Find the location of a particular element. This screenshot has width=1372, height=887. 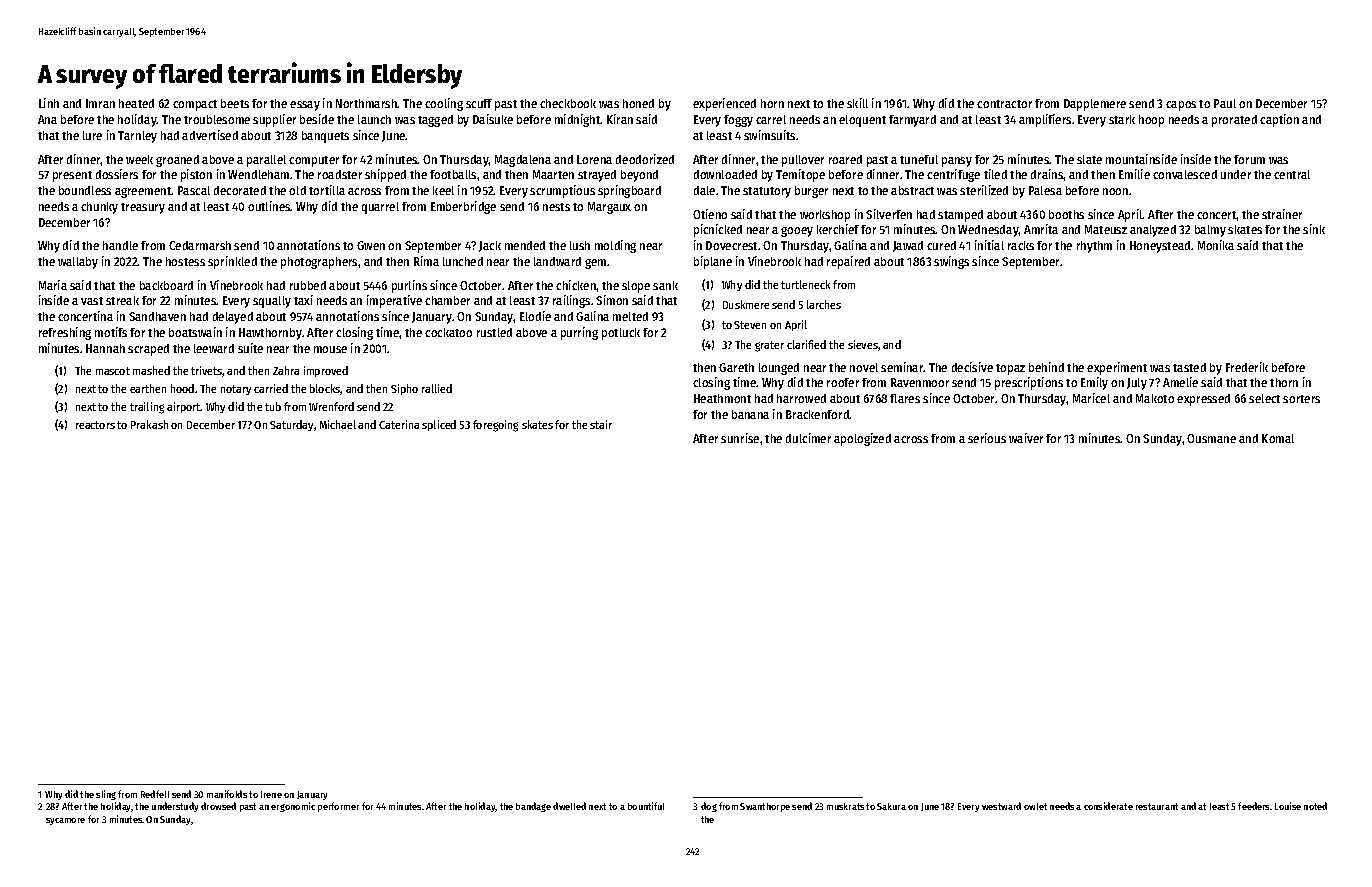

apologized is located at coordinates (862, 439).
